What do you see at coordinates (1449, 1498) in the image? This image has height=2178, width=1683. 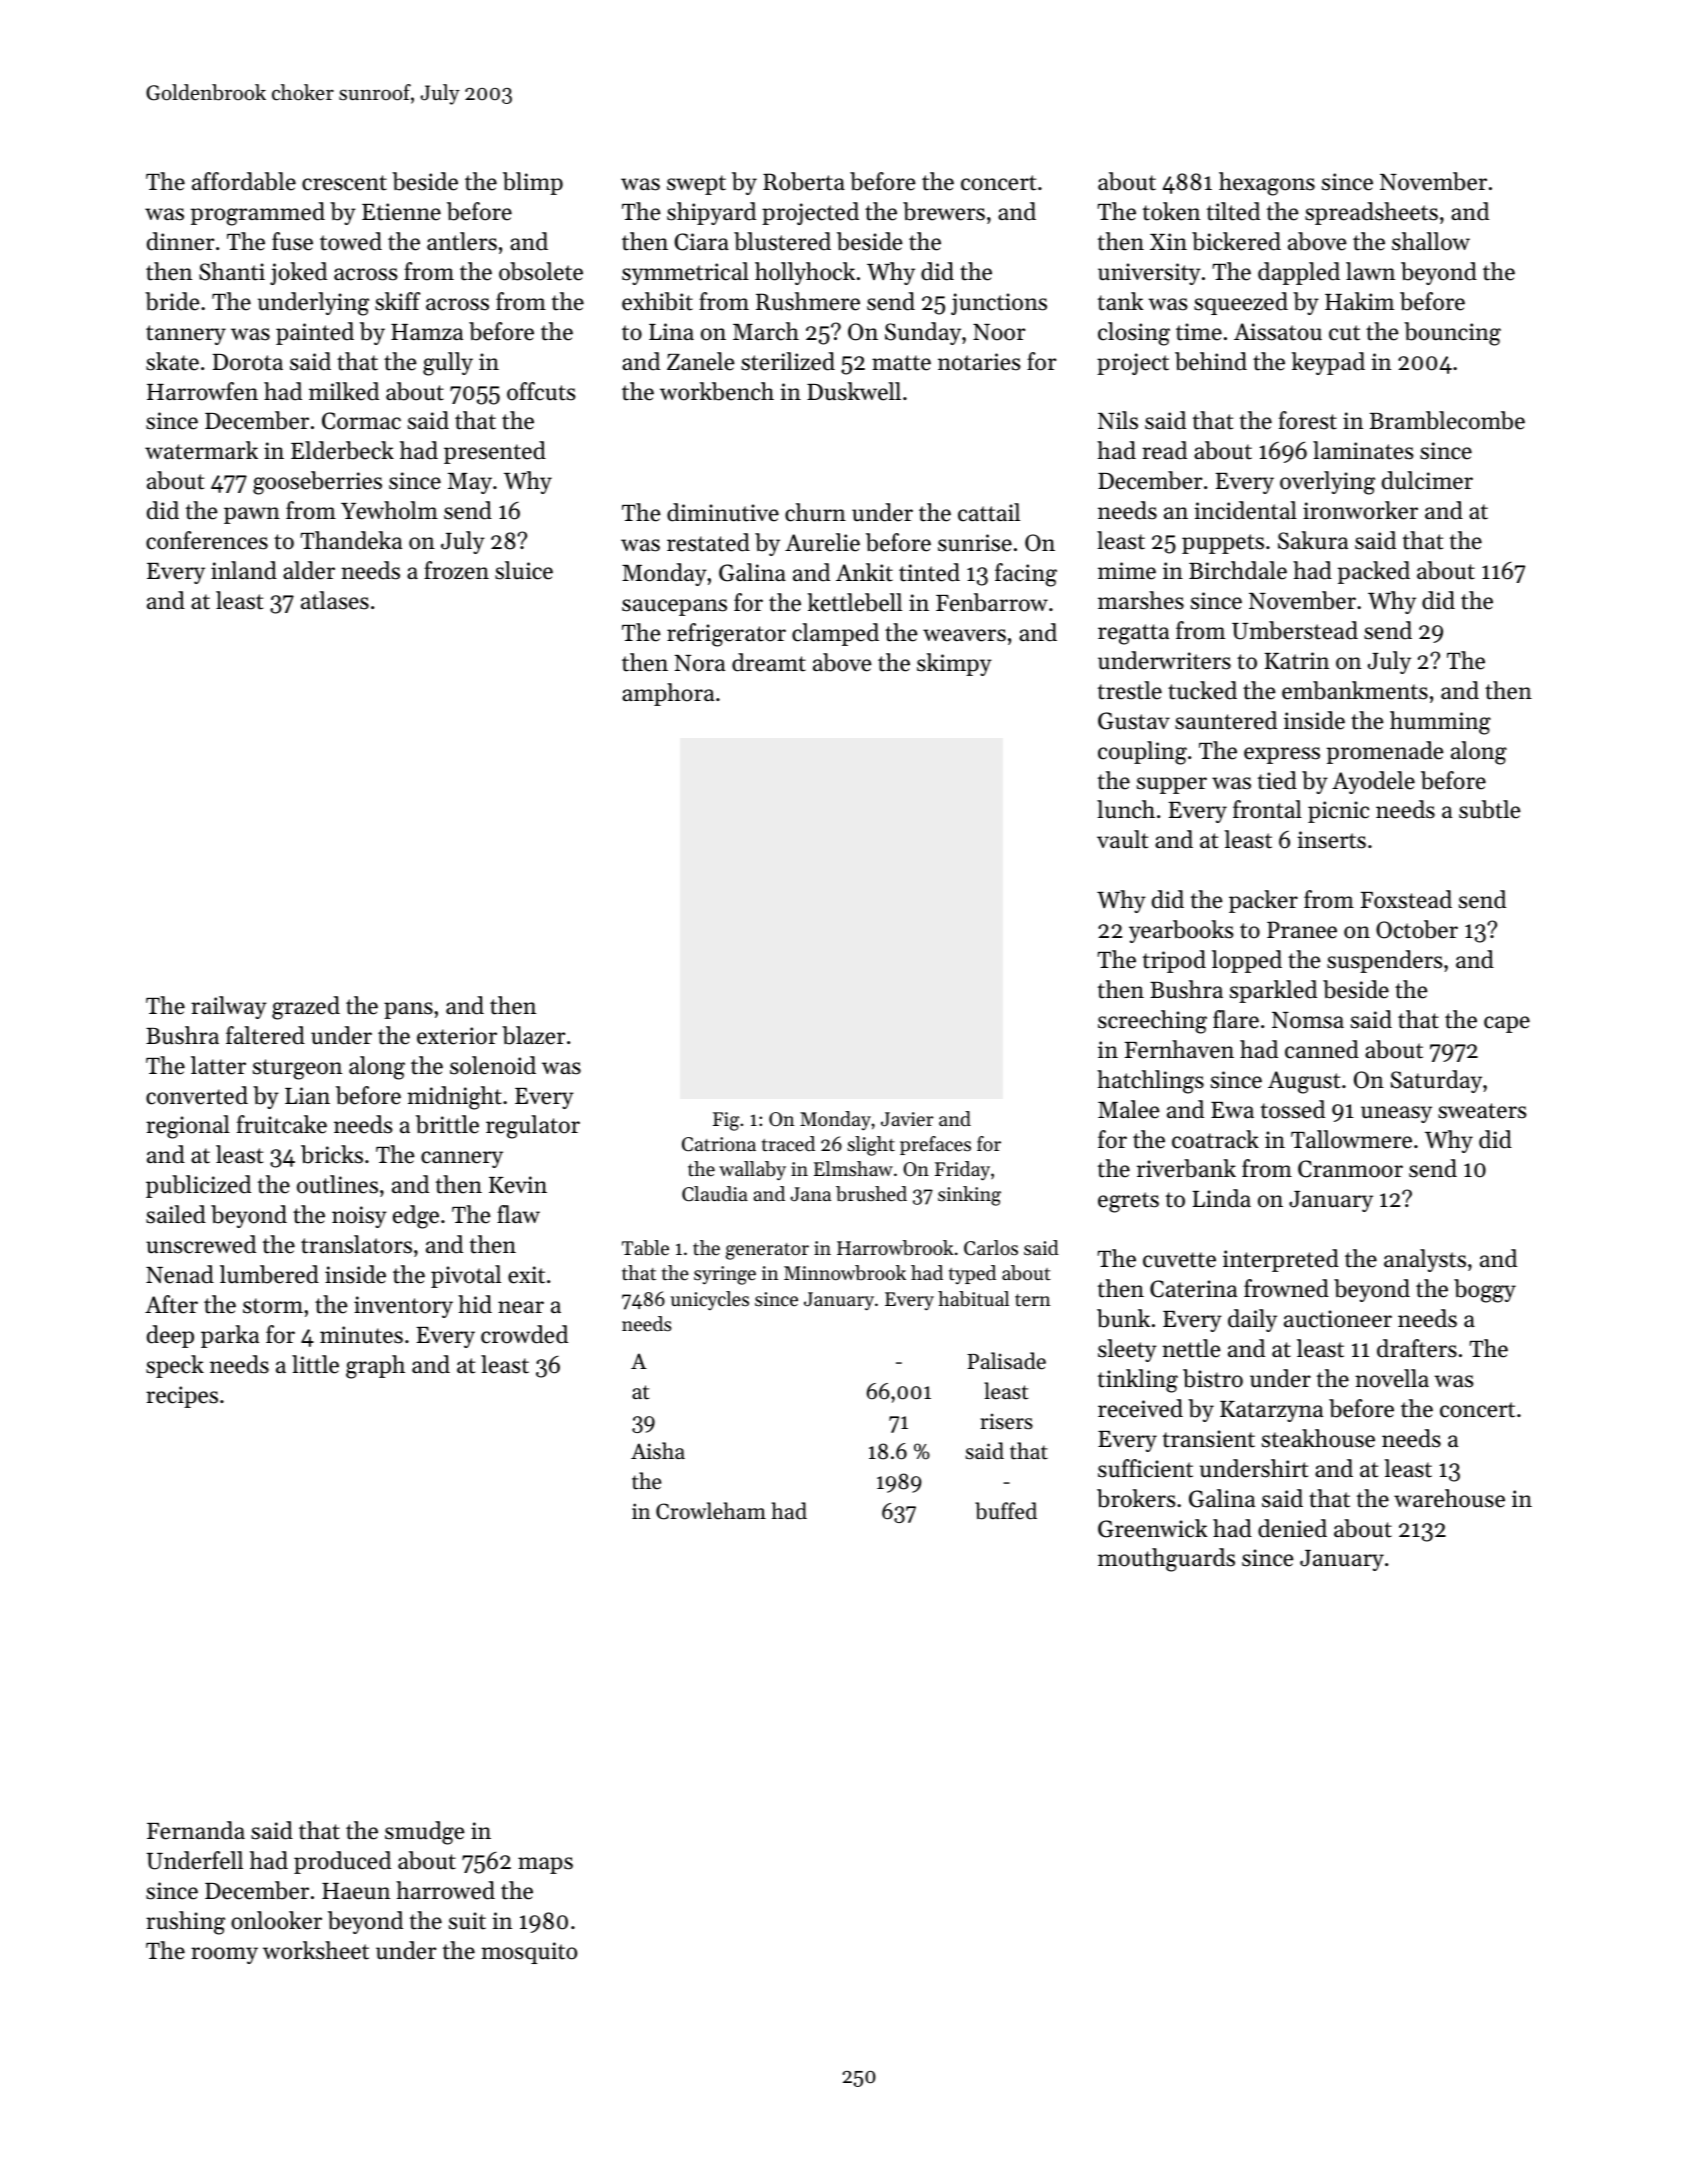 I see `warehouse` at bounding box center [1449, 1498].
